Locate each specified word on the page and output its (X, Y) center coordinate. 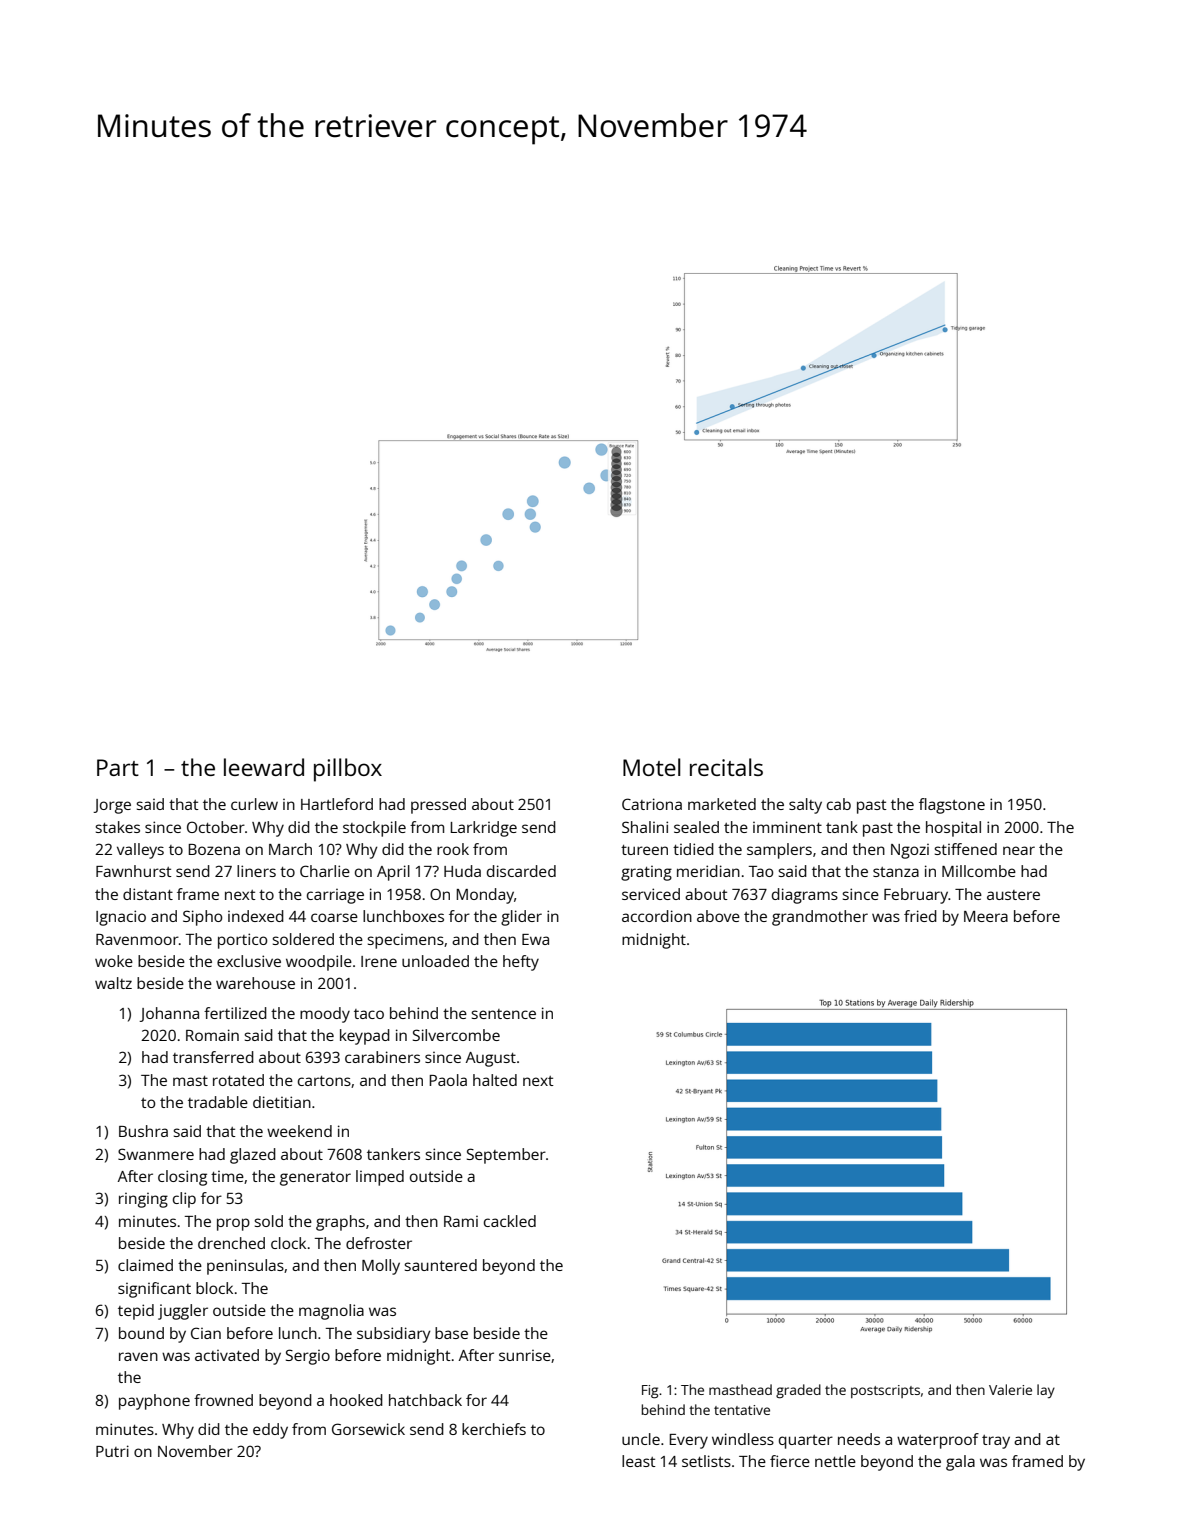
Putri (112, 1451)
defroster (379, 1243)
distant (148, 894)
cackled (510, 1221)
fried (920, 916)
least (639, 1461)
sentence (503, 1014)
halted (495, 1080)
